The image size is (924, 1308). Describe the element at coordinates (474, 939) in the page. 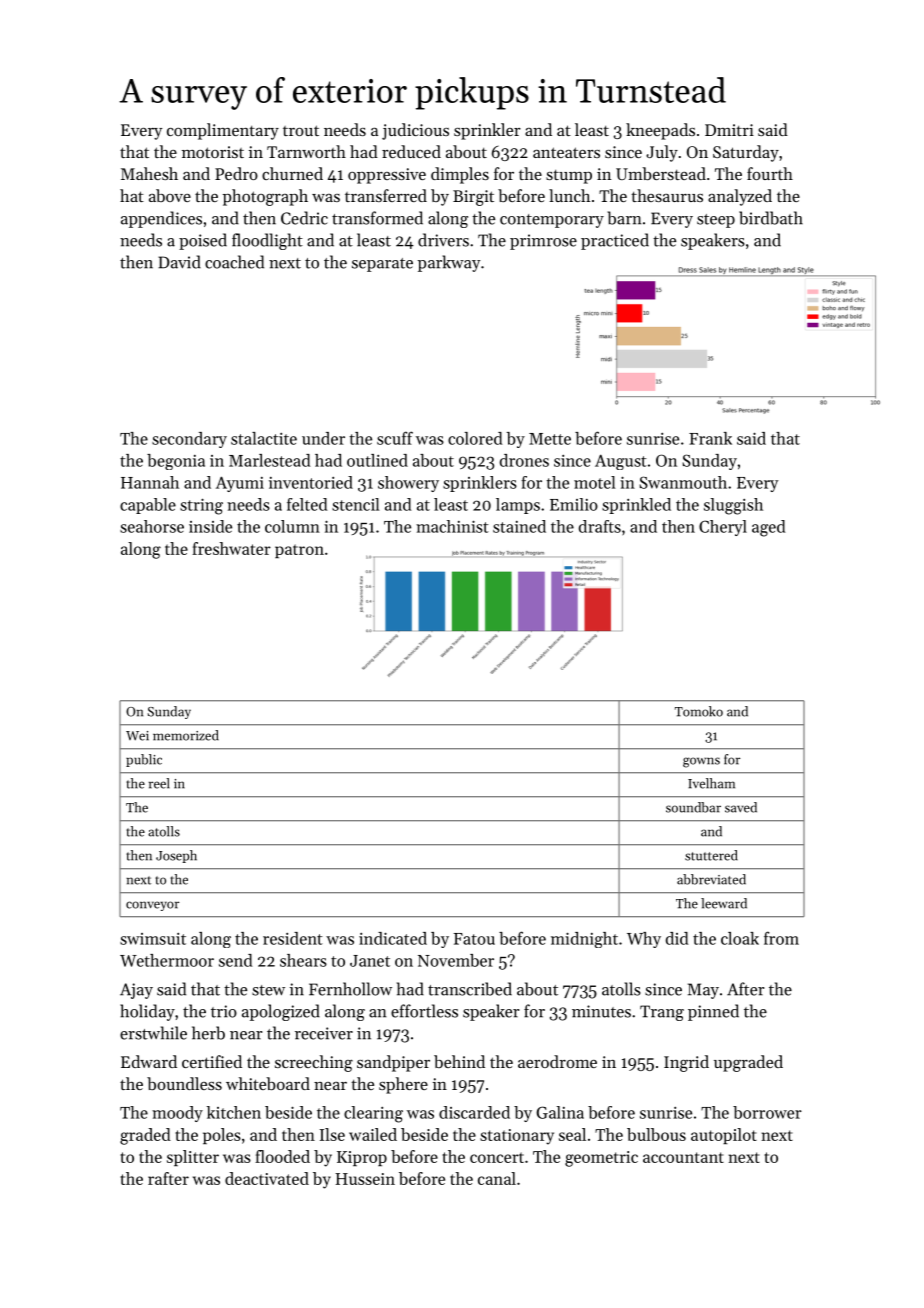

I see `Fatou` at that location.
